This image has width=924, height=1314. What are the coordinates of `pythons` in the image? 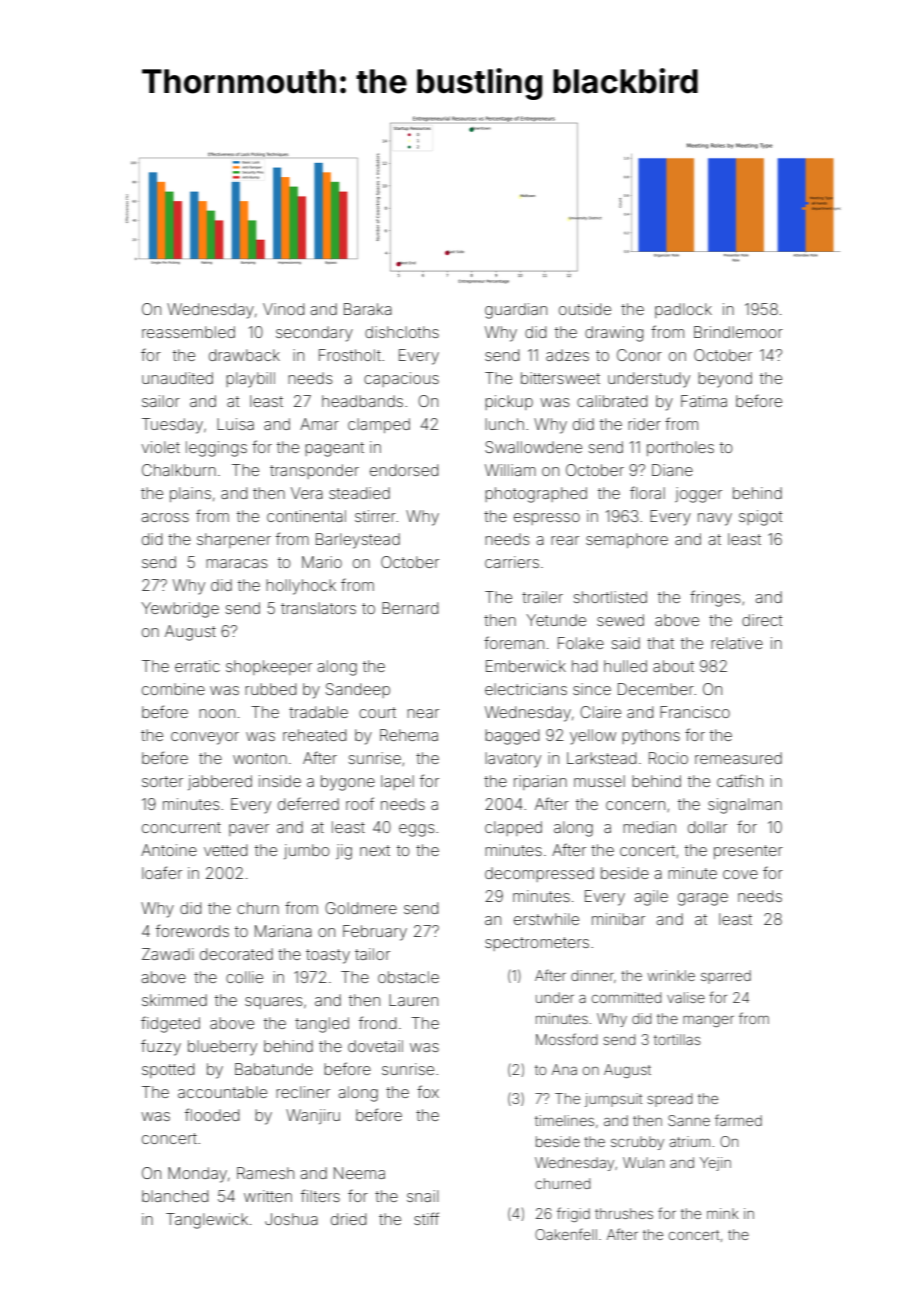 It's located at (651, 737).
